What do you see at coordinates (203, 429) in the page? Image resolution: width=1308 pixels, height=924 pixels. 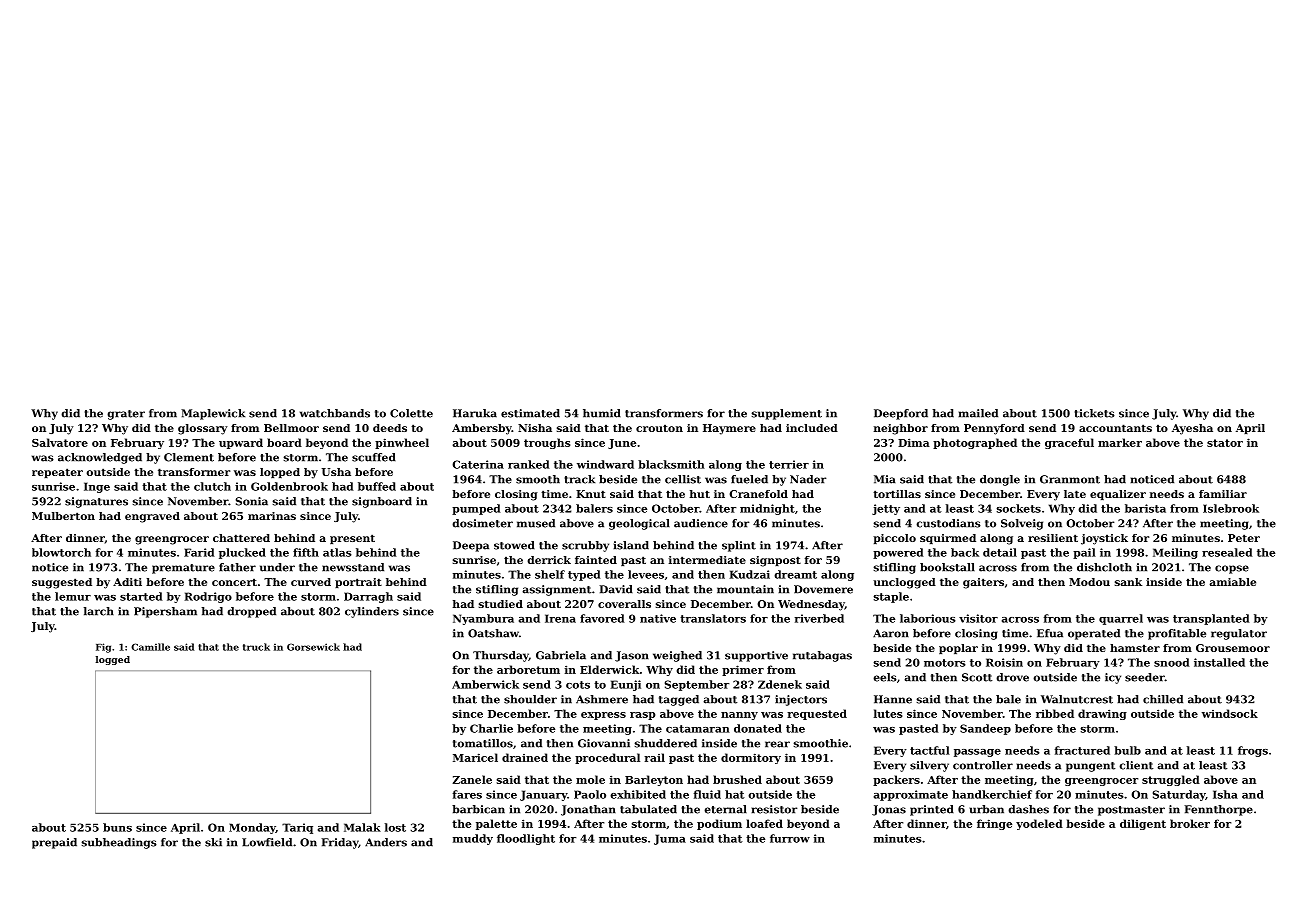 I see `glossary` at bounding box center [203, 429].
